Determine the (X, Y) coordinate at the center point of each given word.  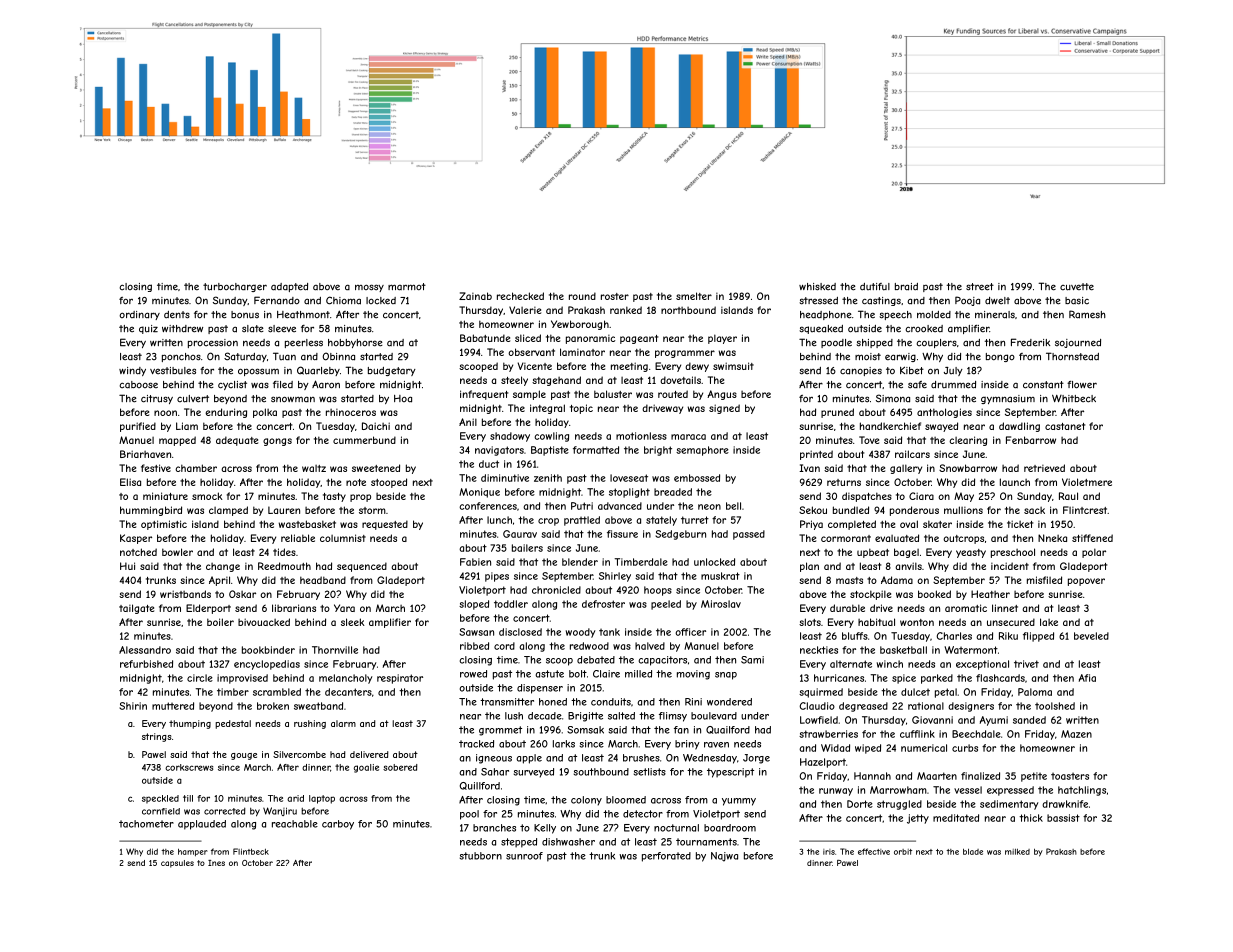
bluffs (855, 636)
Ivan (809, 468)
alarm (343, 723)
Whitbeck (1074, 399)
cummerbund (364, 440)
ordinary (139, 315)
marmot (407, 287)
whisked (817, 287)
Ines (216, 863)
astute (549, 674)
